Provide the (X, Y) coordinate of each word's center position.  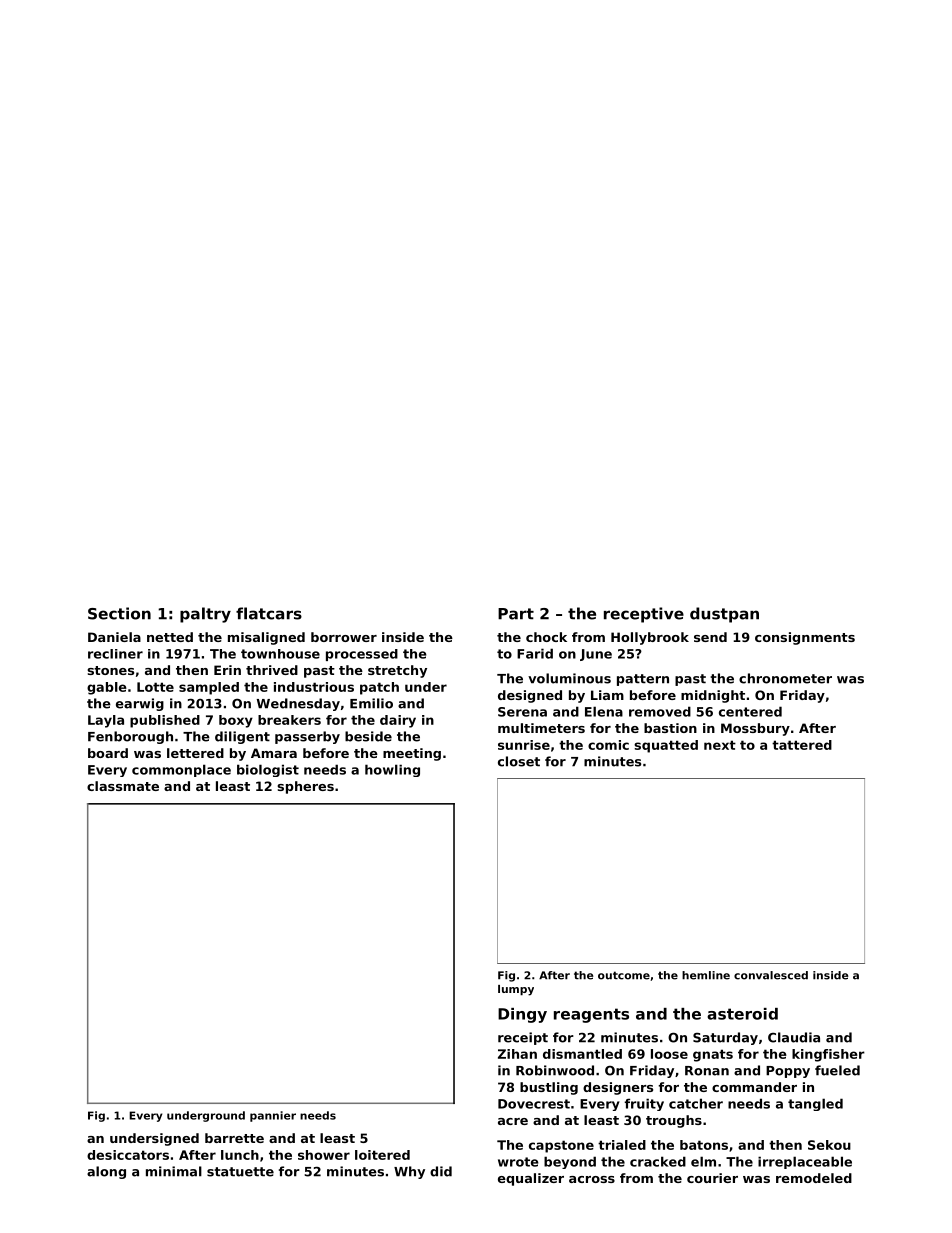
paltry (205, 615)
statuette (240, 1172)
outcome (624, 975)
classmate (123, 786)
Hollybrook (650, 638)
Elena (604, 711)
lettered (195, 753)
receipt (523, 1038)
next (720, 745)
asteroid (742, 1014)
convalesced (771, 975)
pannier (273, 1116)
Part (516, 614)
